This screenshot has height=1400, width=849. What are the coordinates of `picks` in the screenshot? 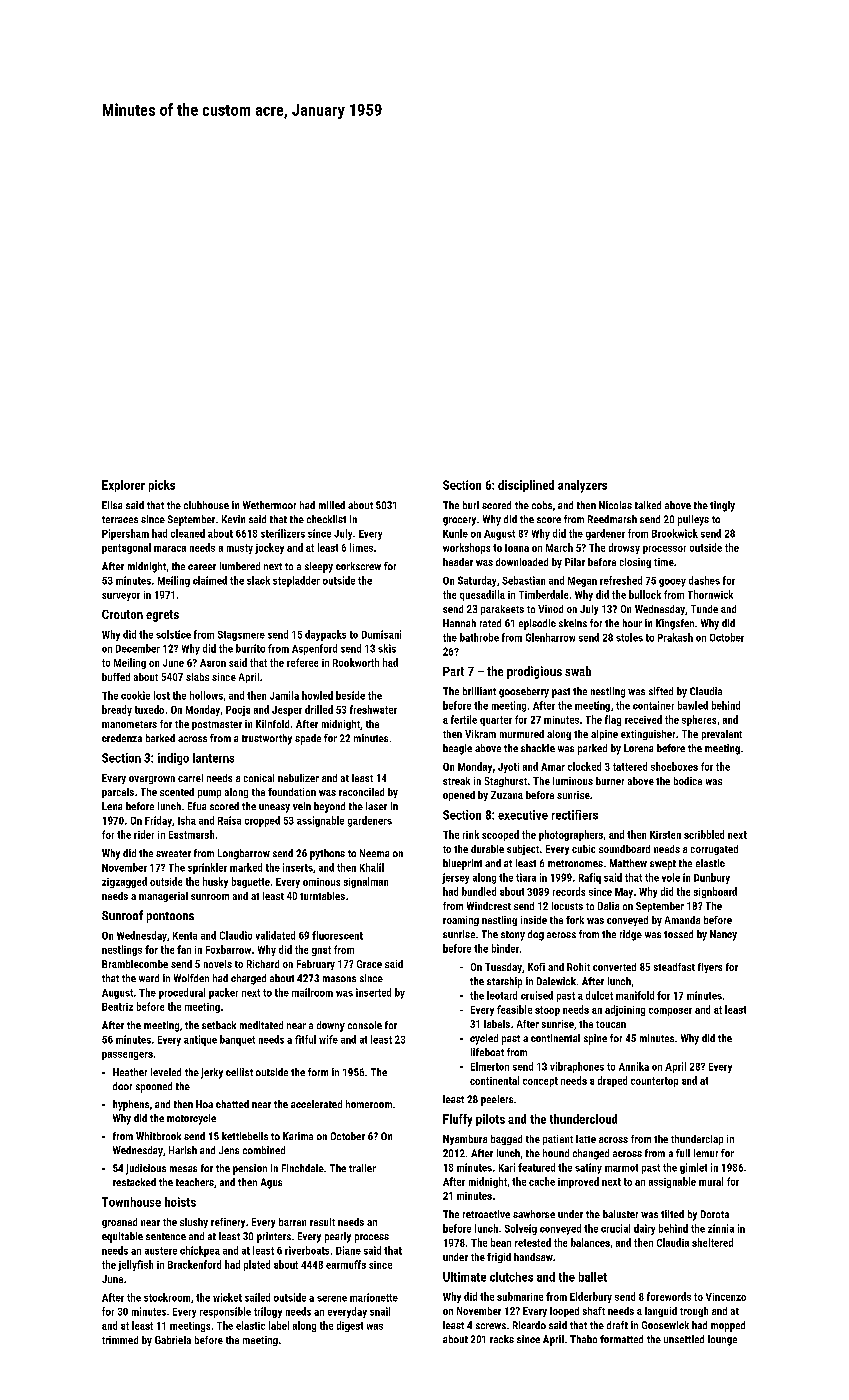 It's located at (162, 486).
